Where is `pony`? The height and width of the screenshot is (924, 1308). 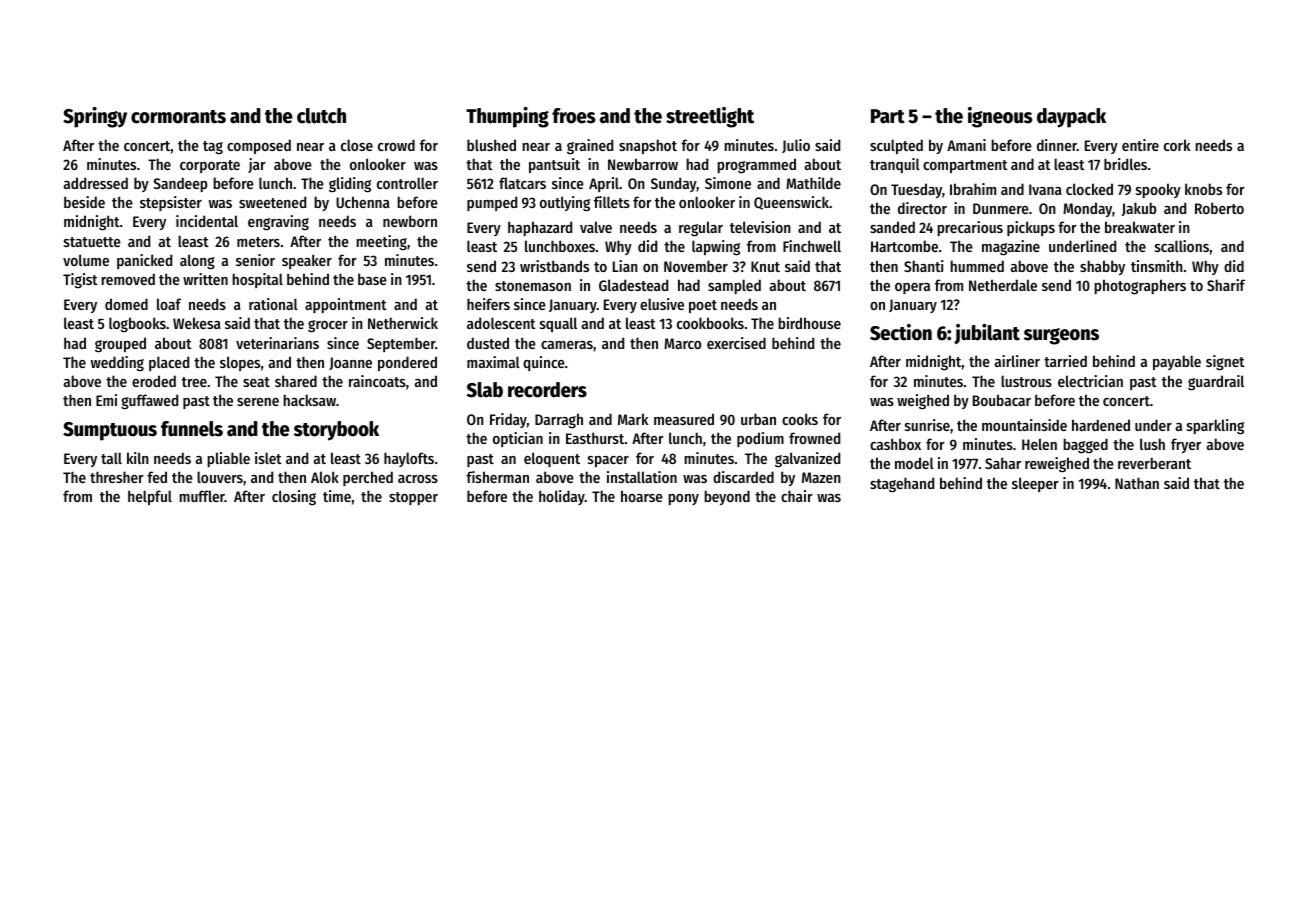 pony is located at coordinates (683, 499).
